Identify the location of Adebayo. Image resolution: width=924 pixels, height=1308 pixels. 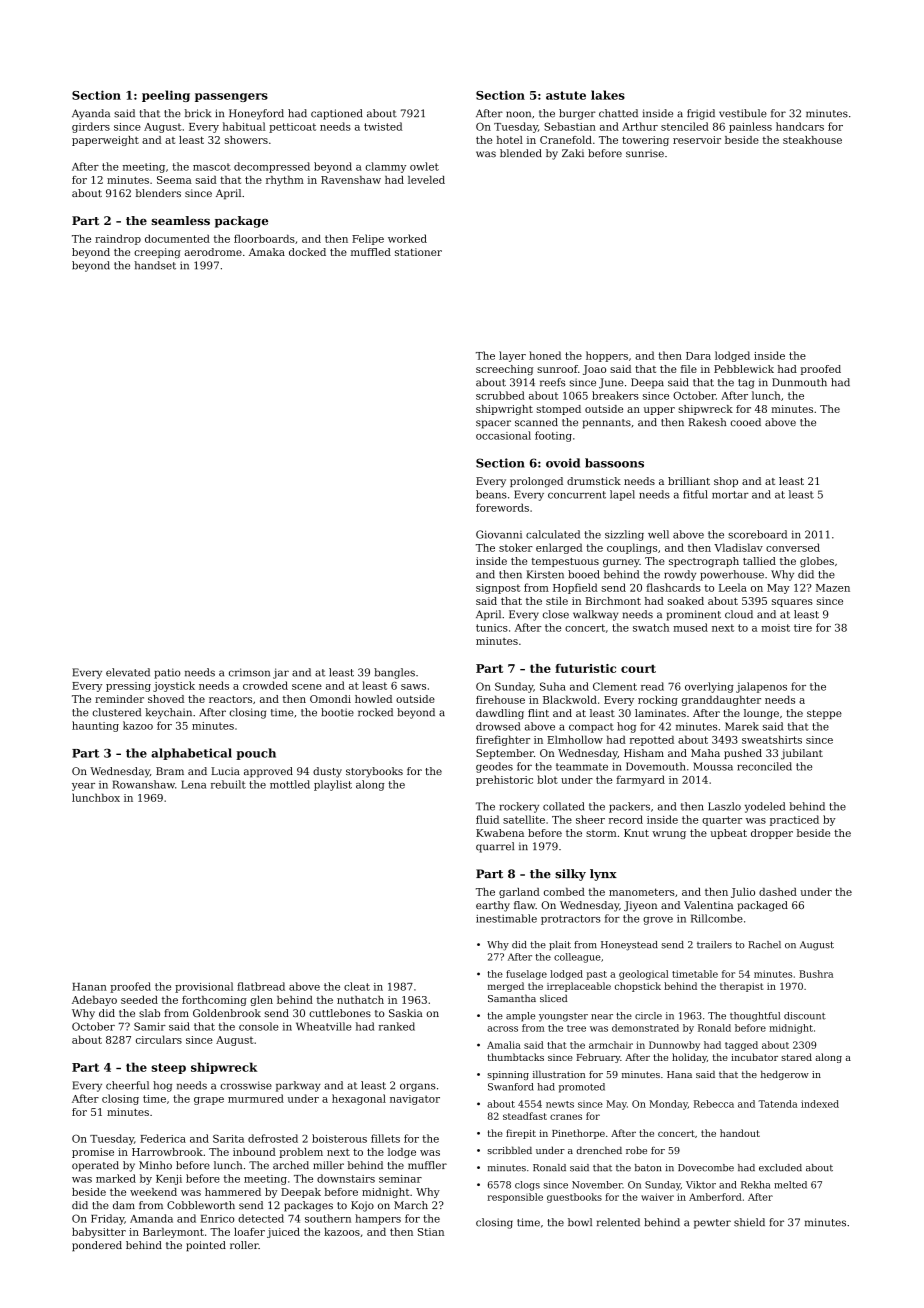
(94, 1001).
